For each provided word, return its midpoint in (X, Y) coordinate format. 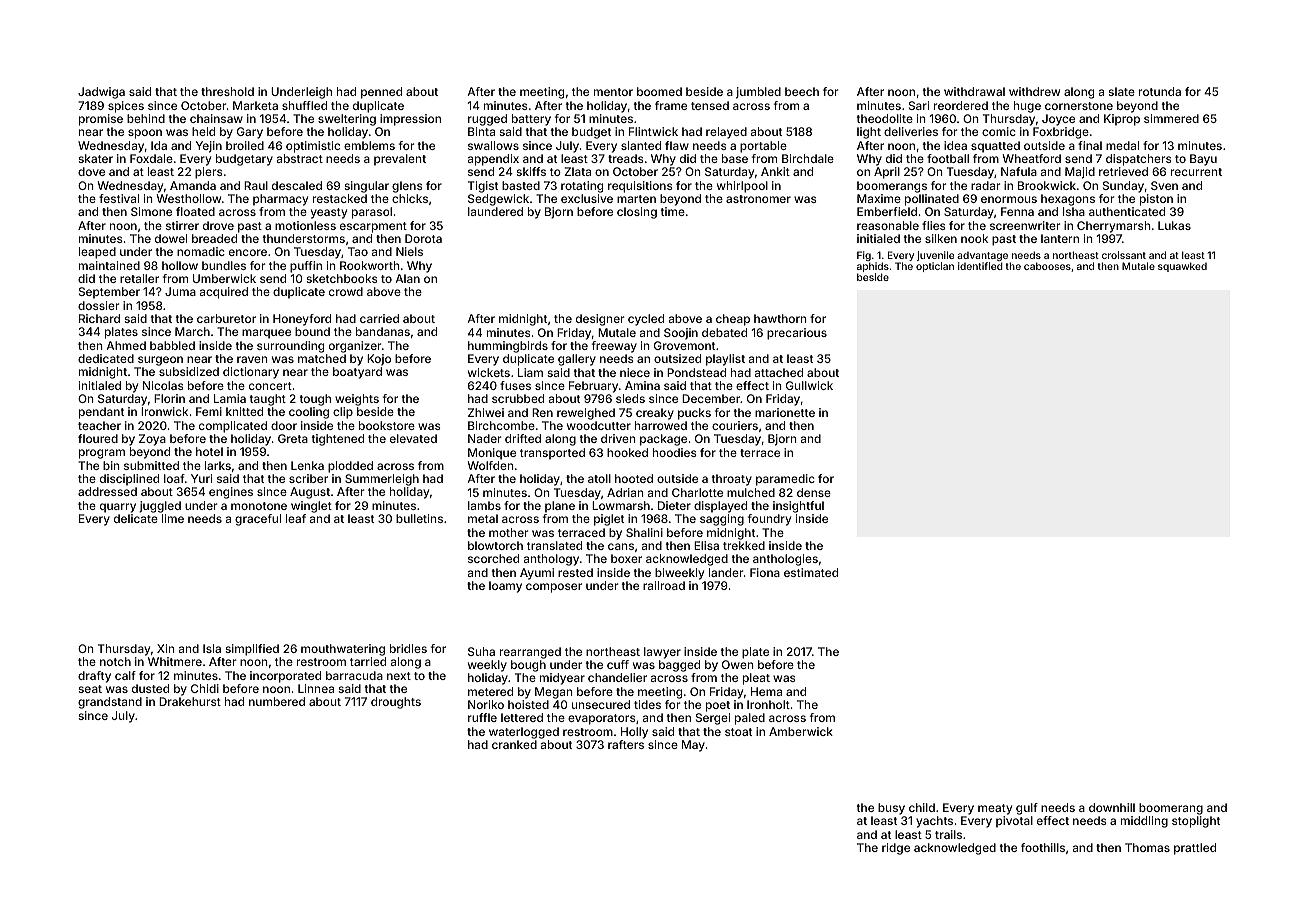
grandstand (110, 703)
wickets (489, 372)
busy (891, 809)
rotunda (1160, 91)
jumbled (758, 93)
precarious (797, 334)
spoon (145, 134)
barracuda (354, 675)
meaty (995, 809)
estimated (811, 572)
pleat (756, 679)
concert (270, 386)
